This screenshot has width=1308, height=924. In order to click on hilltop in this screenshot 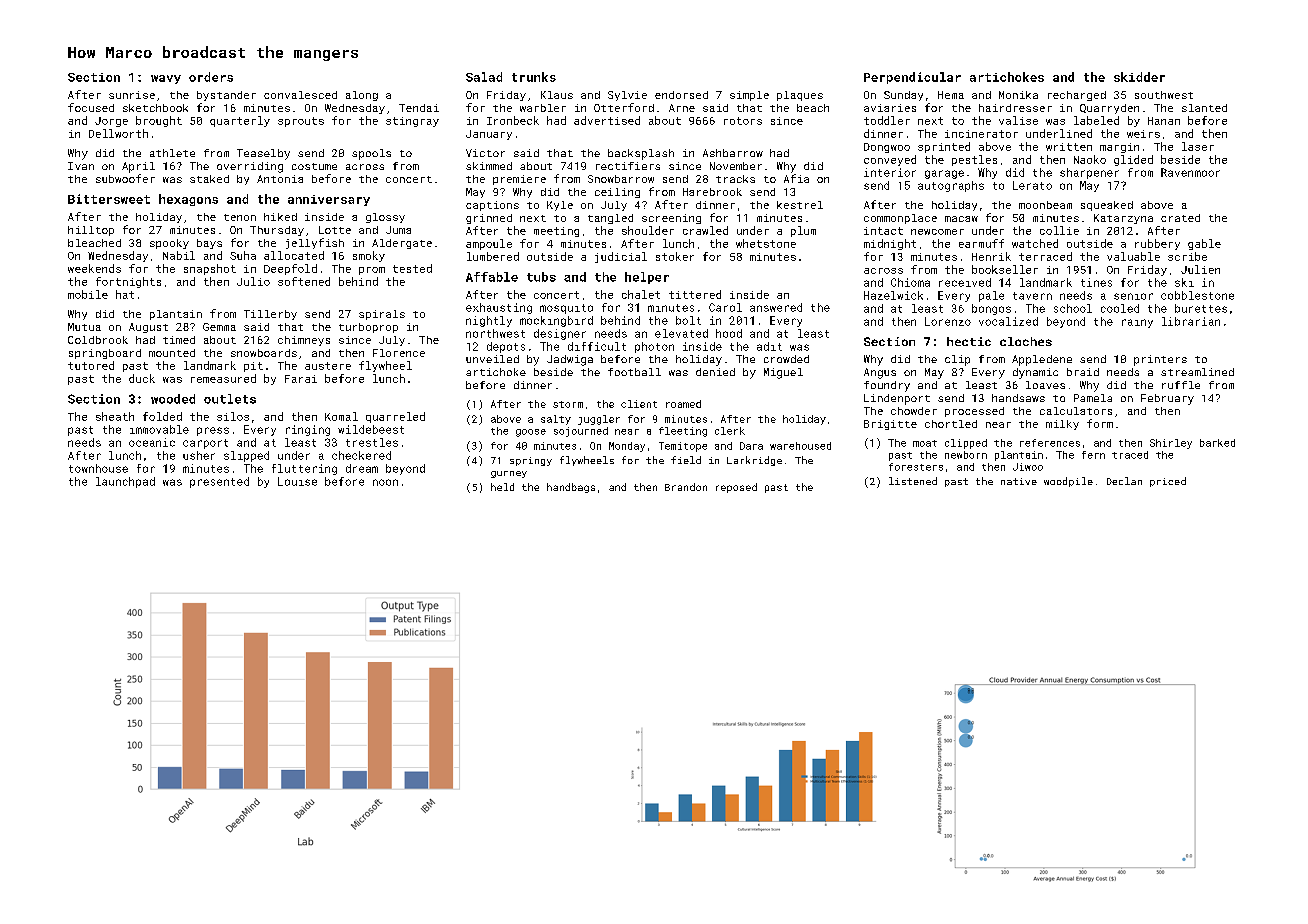, I will do `click(91, 231)`.
